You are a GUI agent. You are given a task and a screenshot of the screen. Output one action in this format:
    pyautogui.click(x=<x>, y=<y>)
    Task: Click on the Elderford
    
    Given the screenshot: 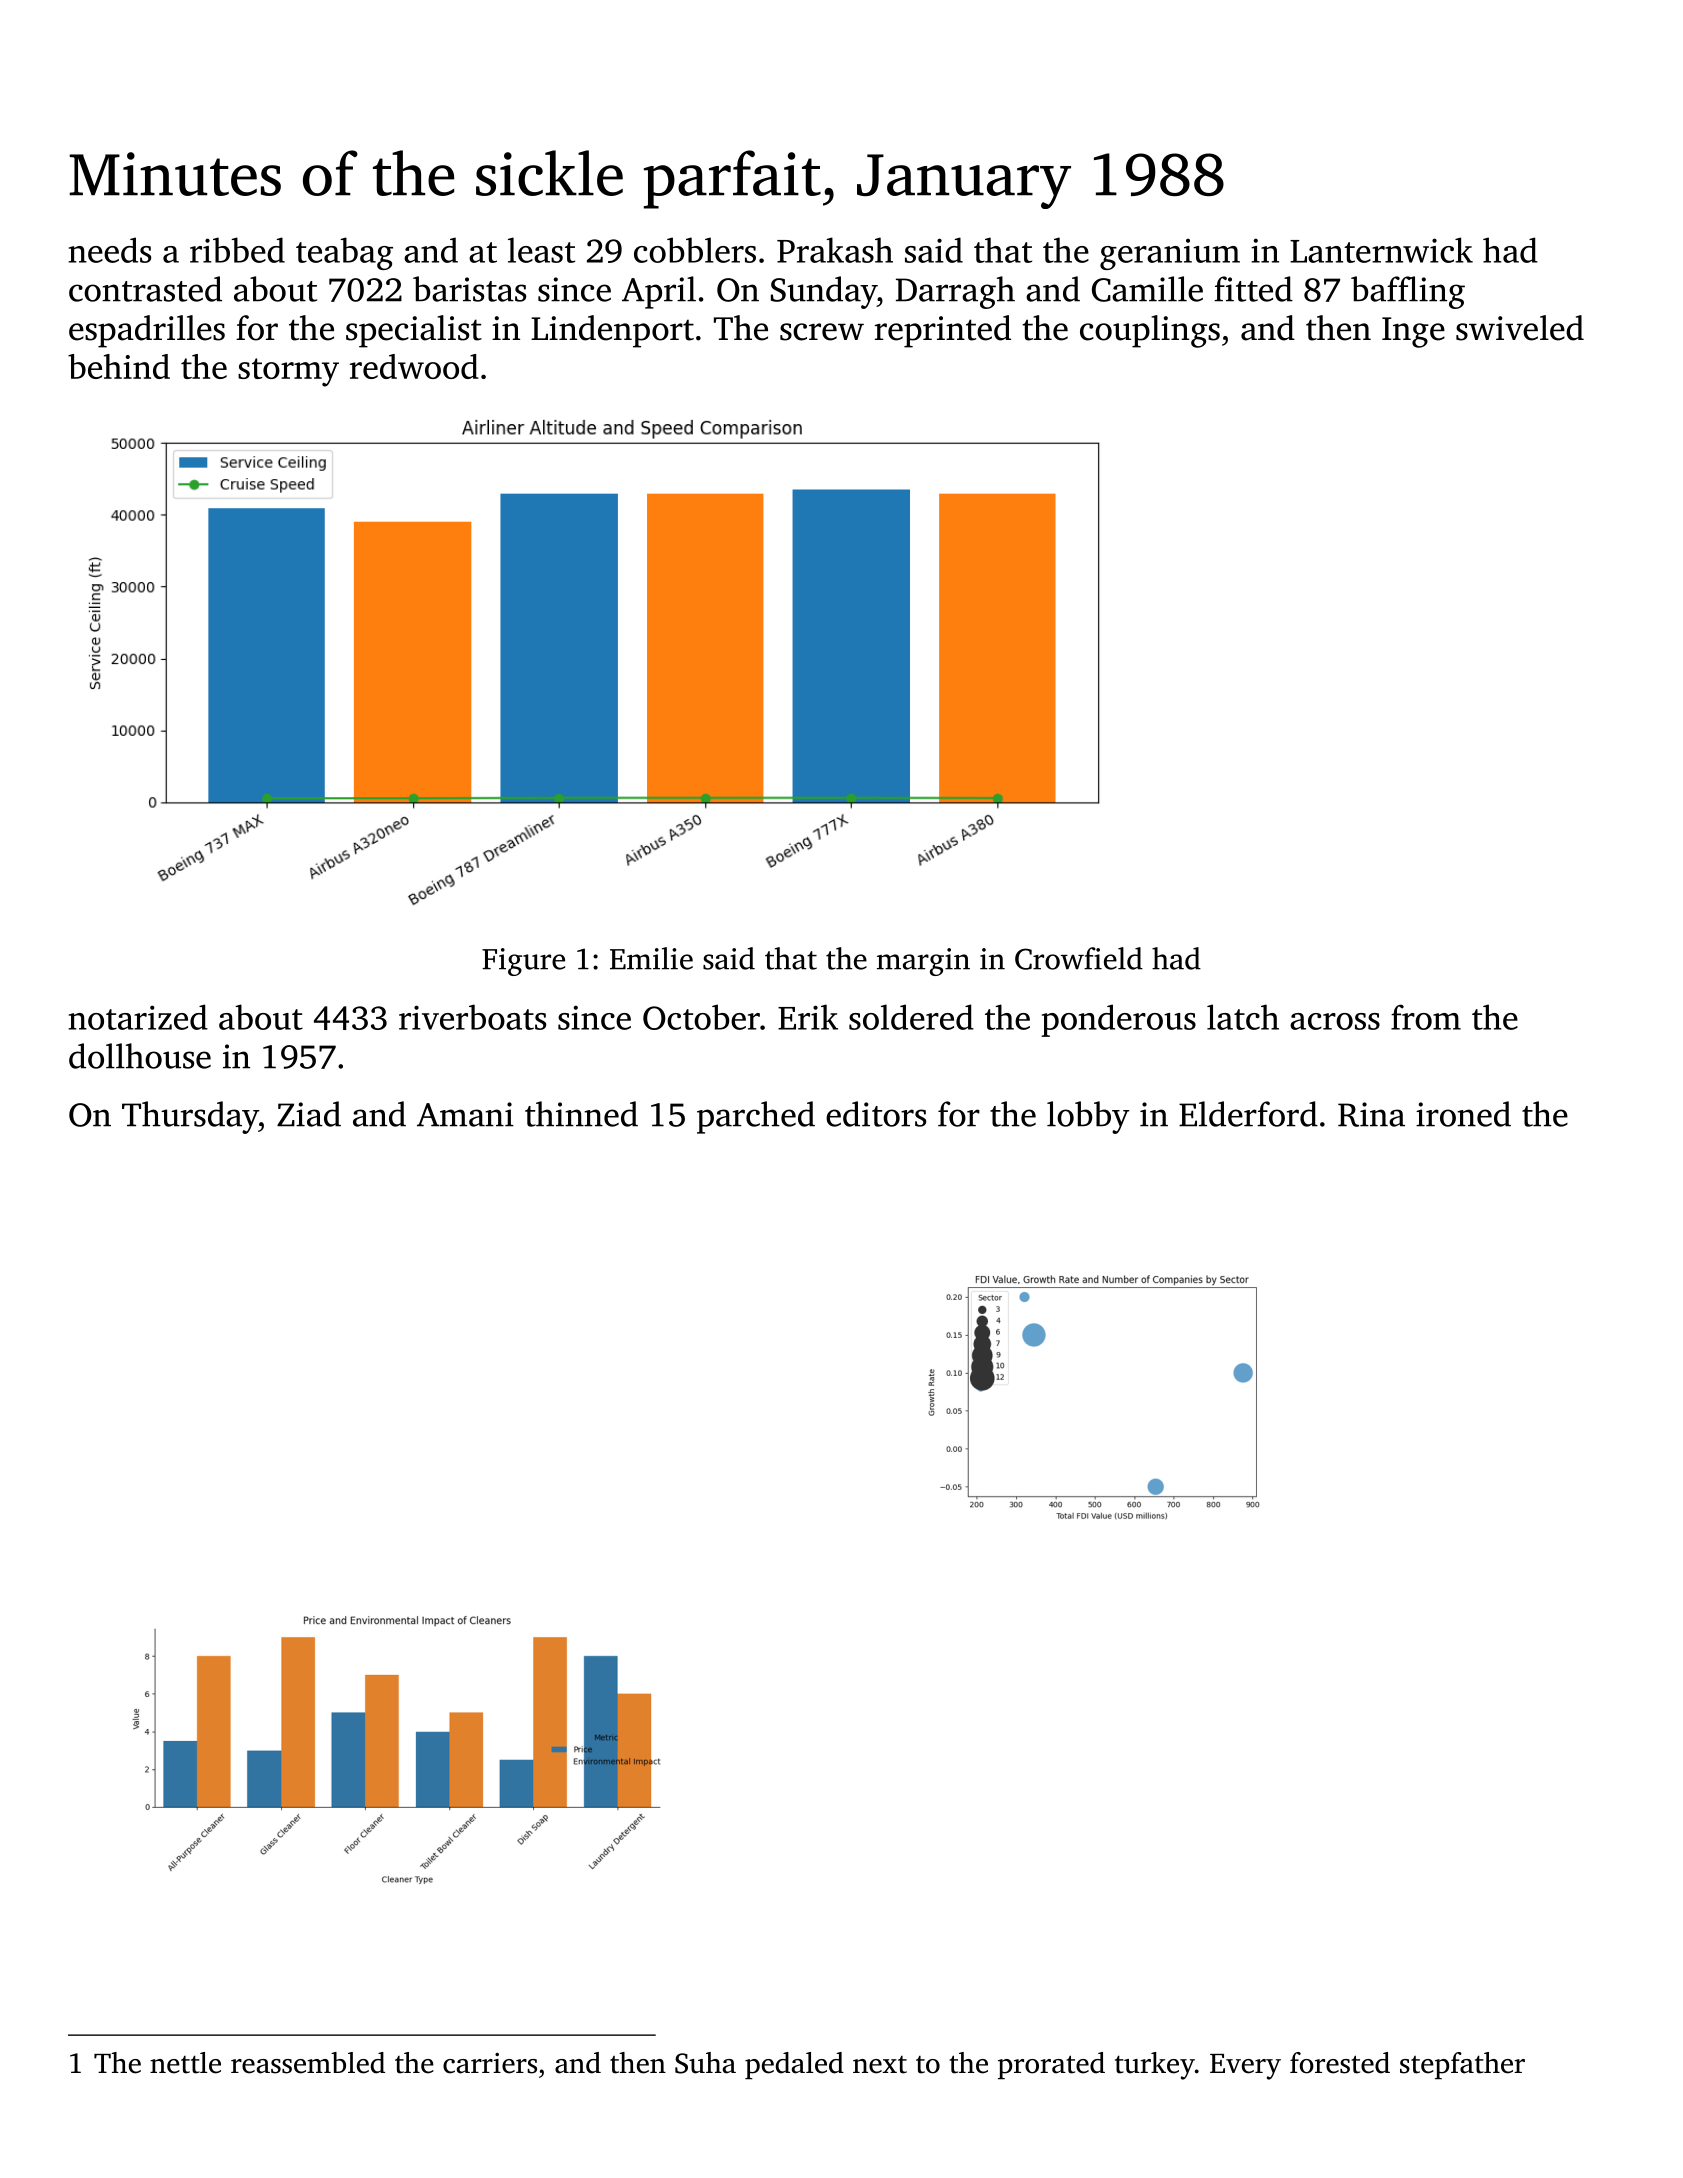 What is the action you would take?
    pyautogui.click(x=1248, y=1114)
